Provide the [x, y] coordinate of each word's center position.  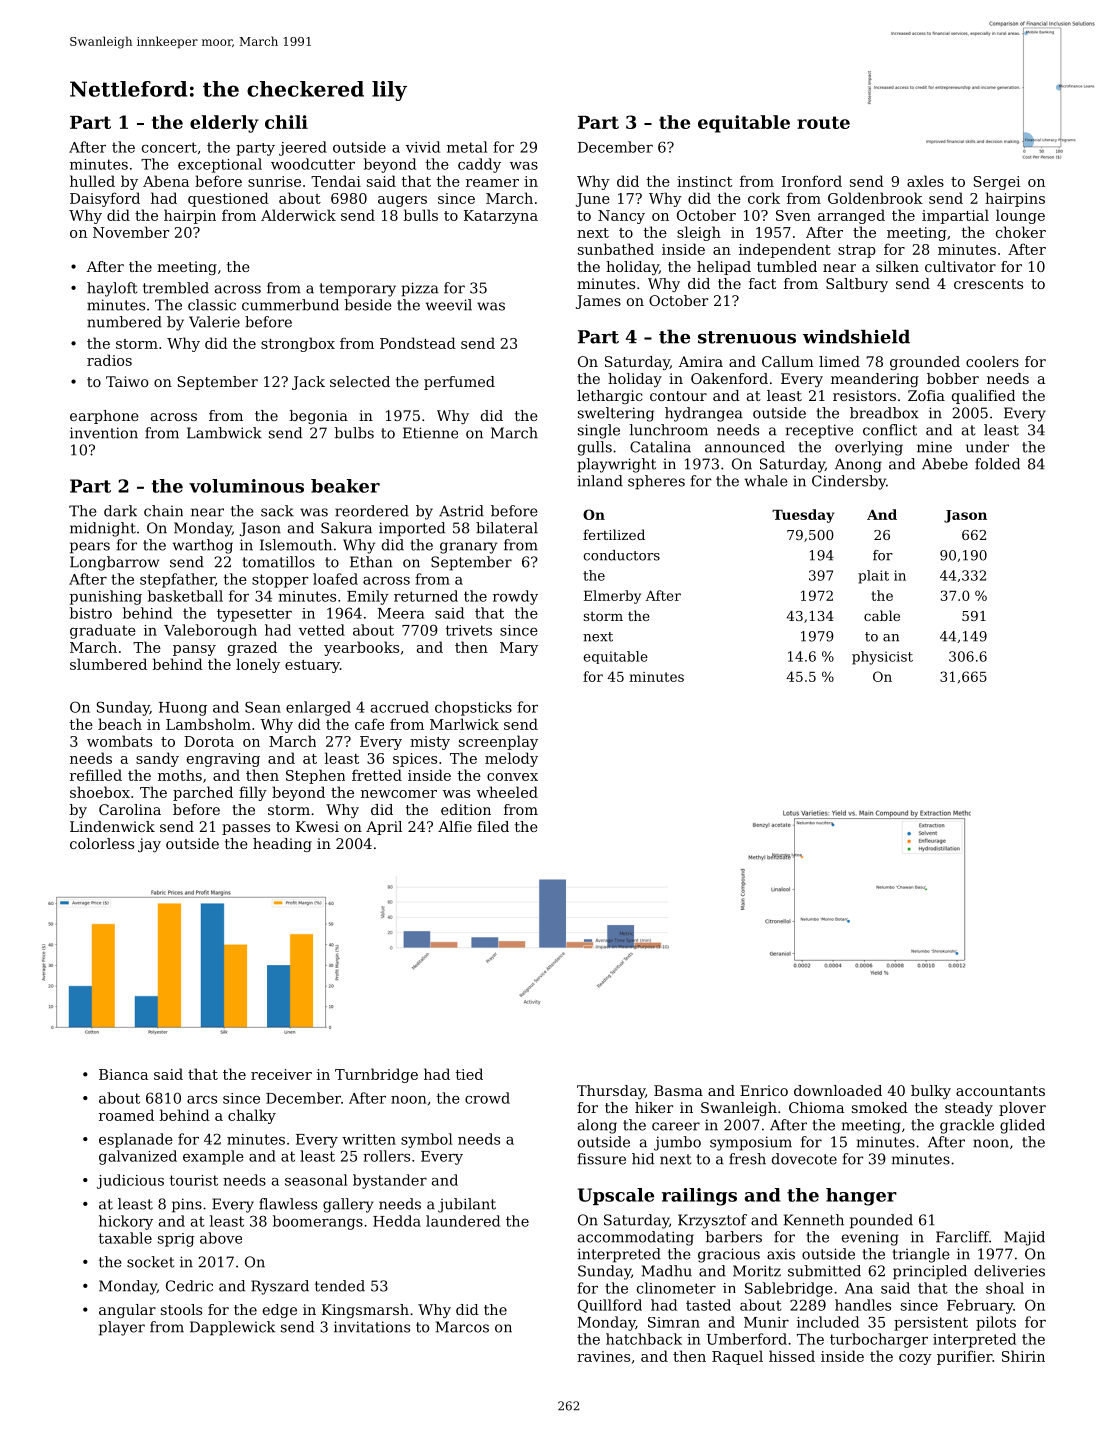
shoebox [100, 792]
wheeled [507, 792]
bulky [931, 1092]
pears [90, 548]
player [122, 1328]
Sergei [997, 183]
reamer [492, 183]
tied [469, 1074]
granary [468, 548]
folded [997, 464]
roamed [126, 1115]
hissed [792, 1356]
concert [169, 147]
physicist [882, 658]
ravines [603, 1356]
